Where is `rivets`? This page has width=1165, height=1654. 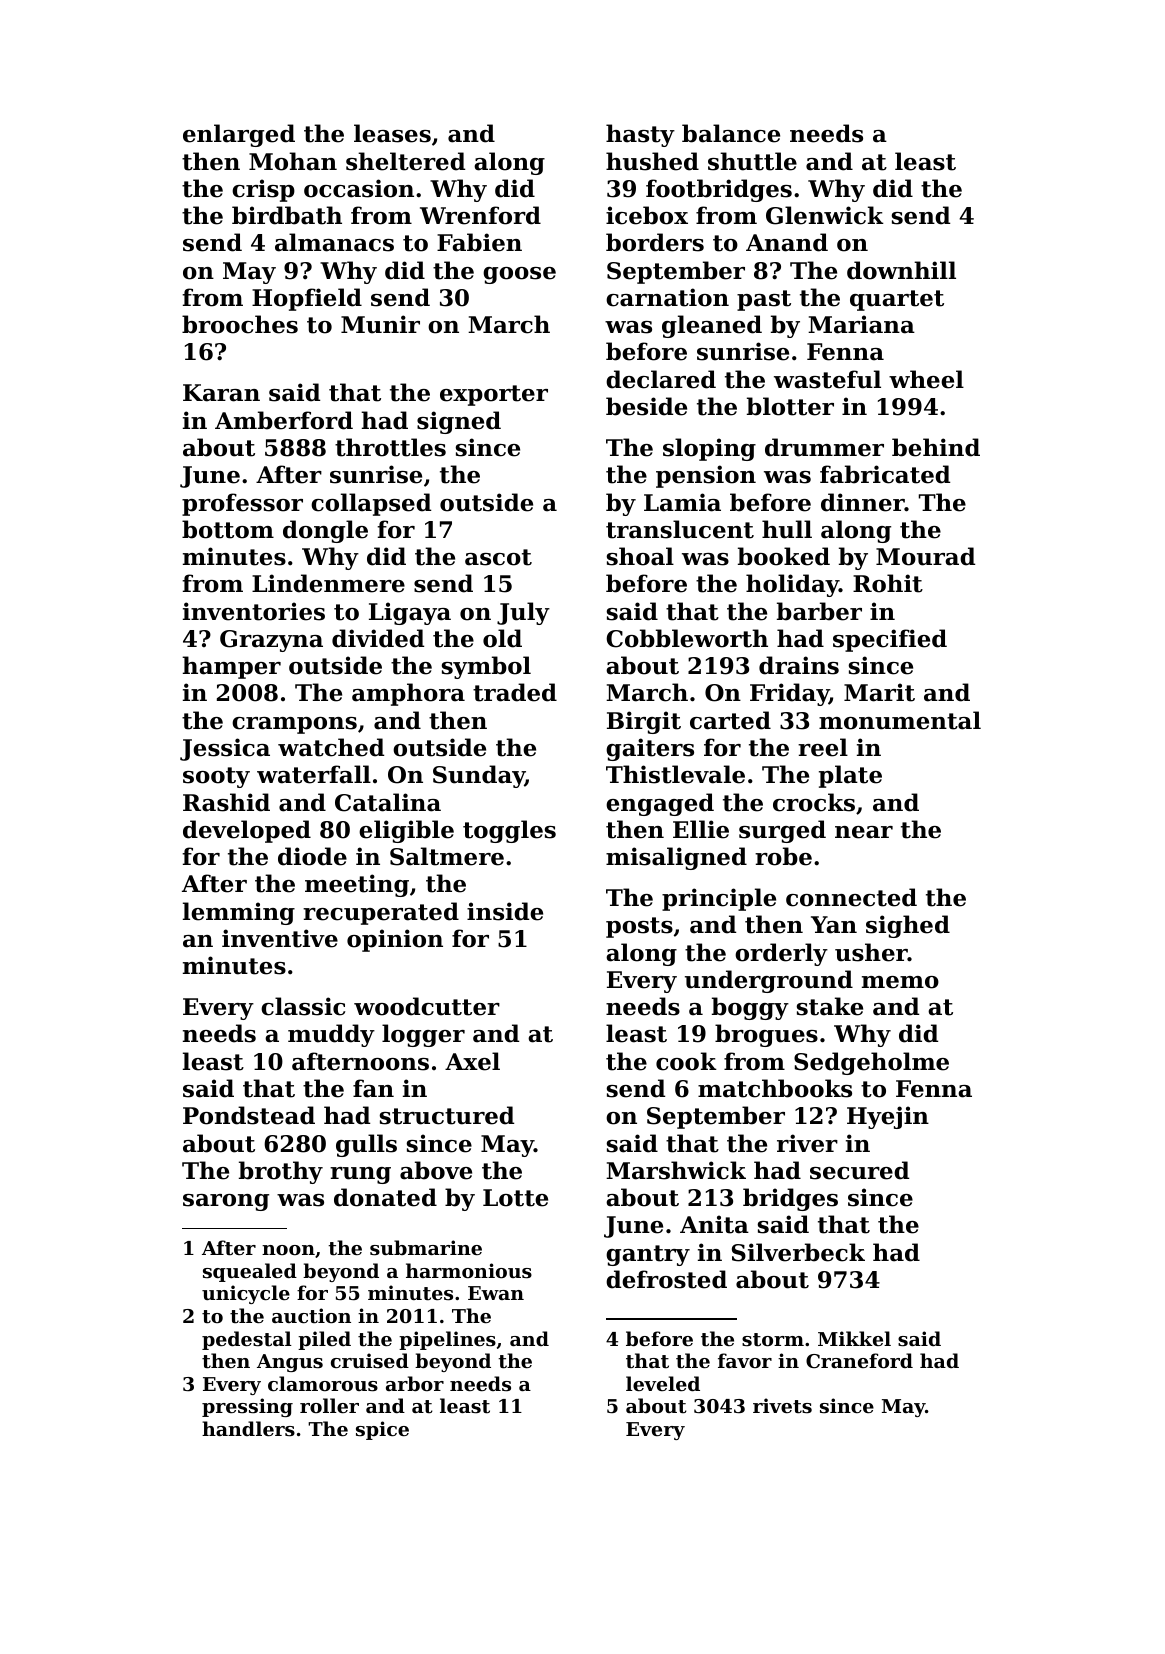
rivets is located at coordinates (782, 1406).
